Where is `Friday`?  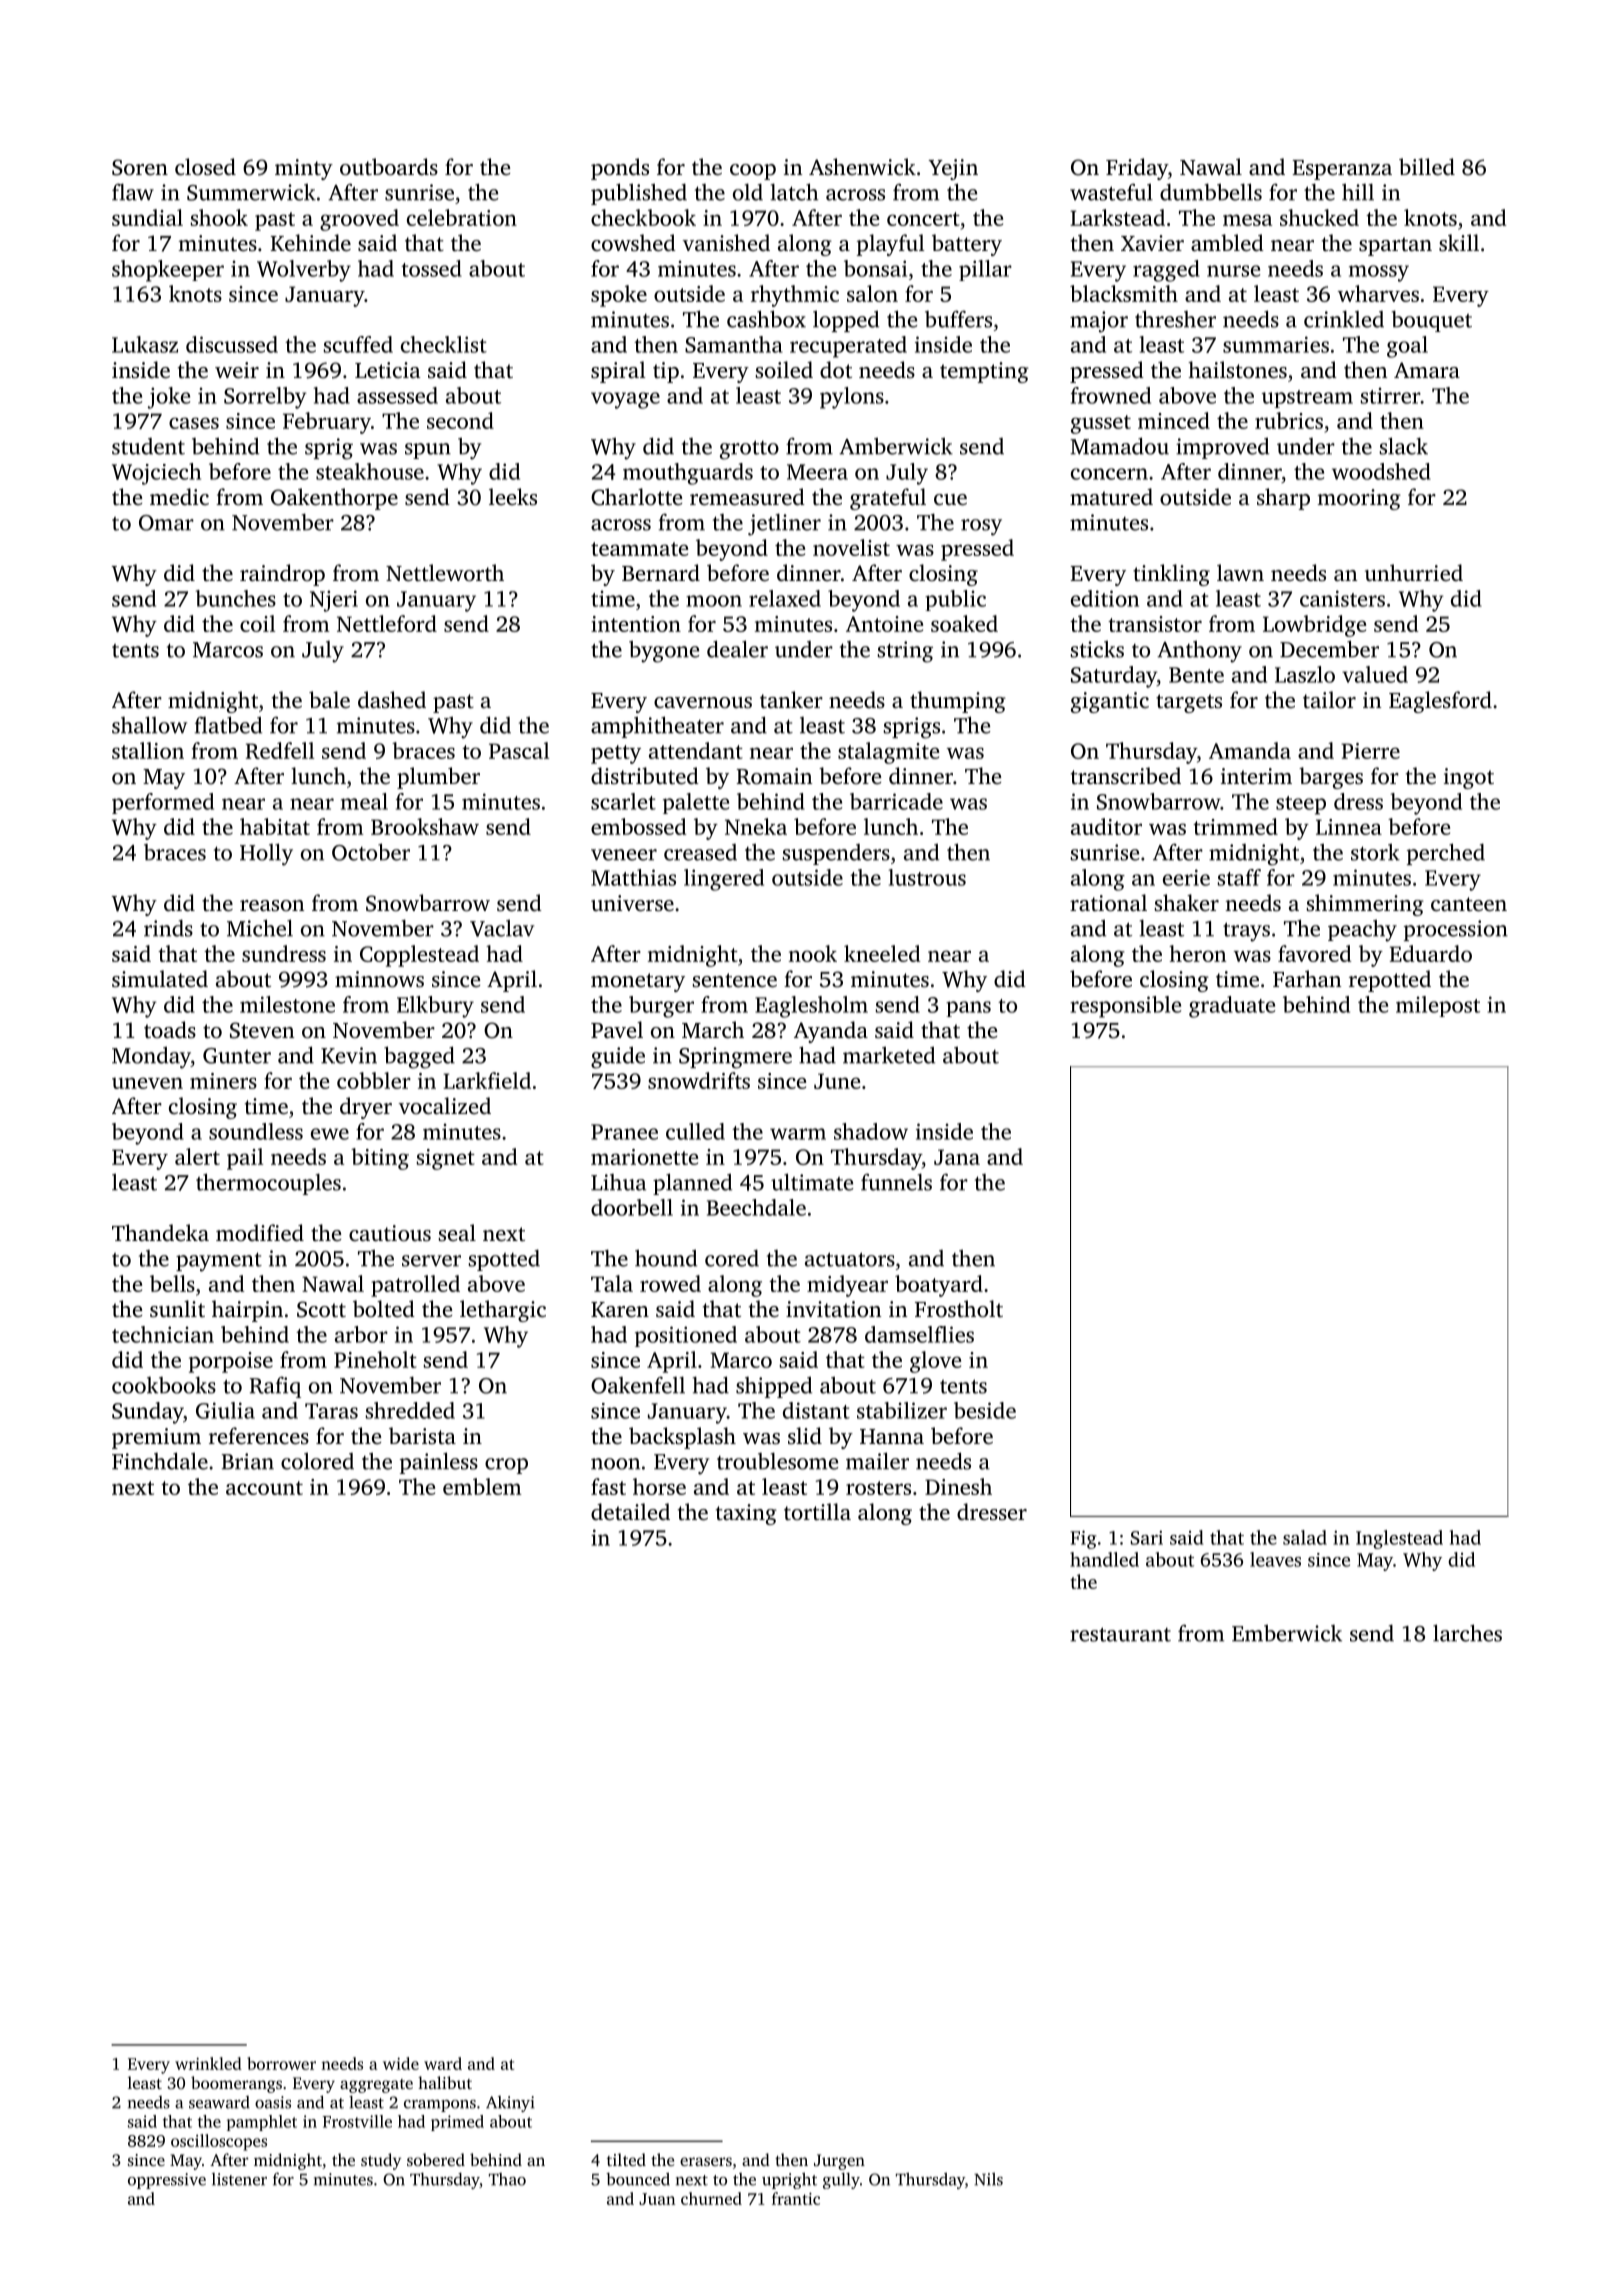
Friday is located at coordinates (1137, 169).
